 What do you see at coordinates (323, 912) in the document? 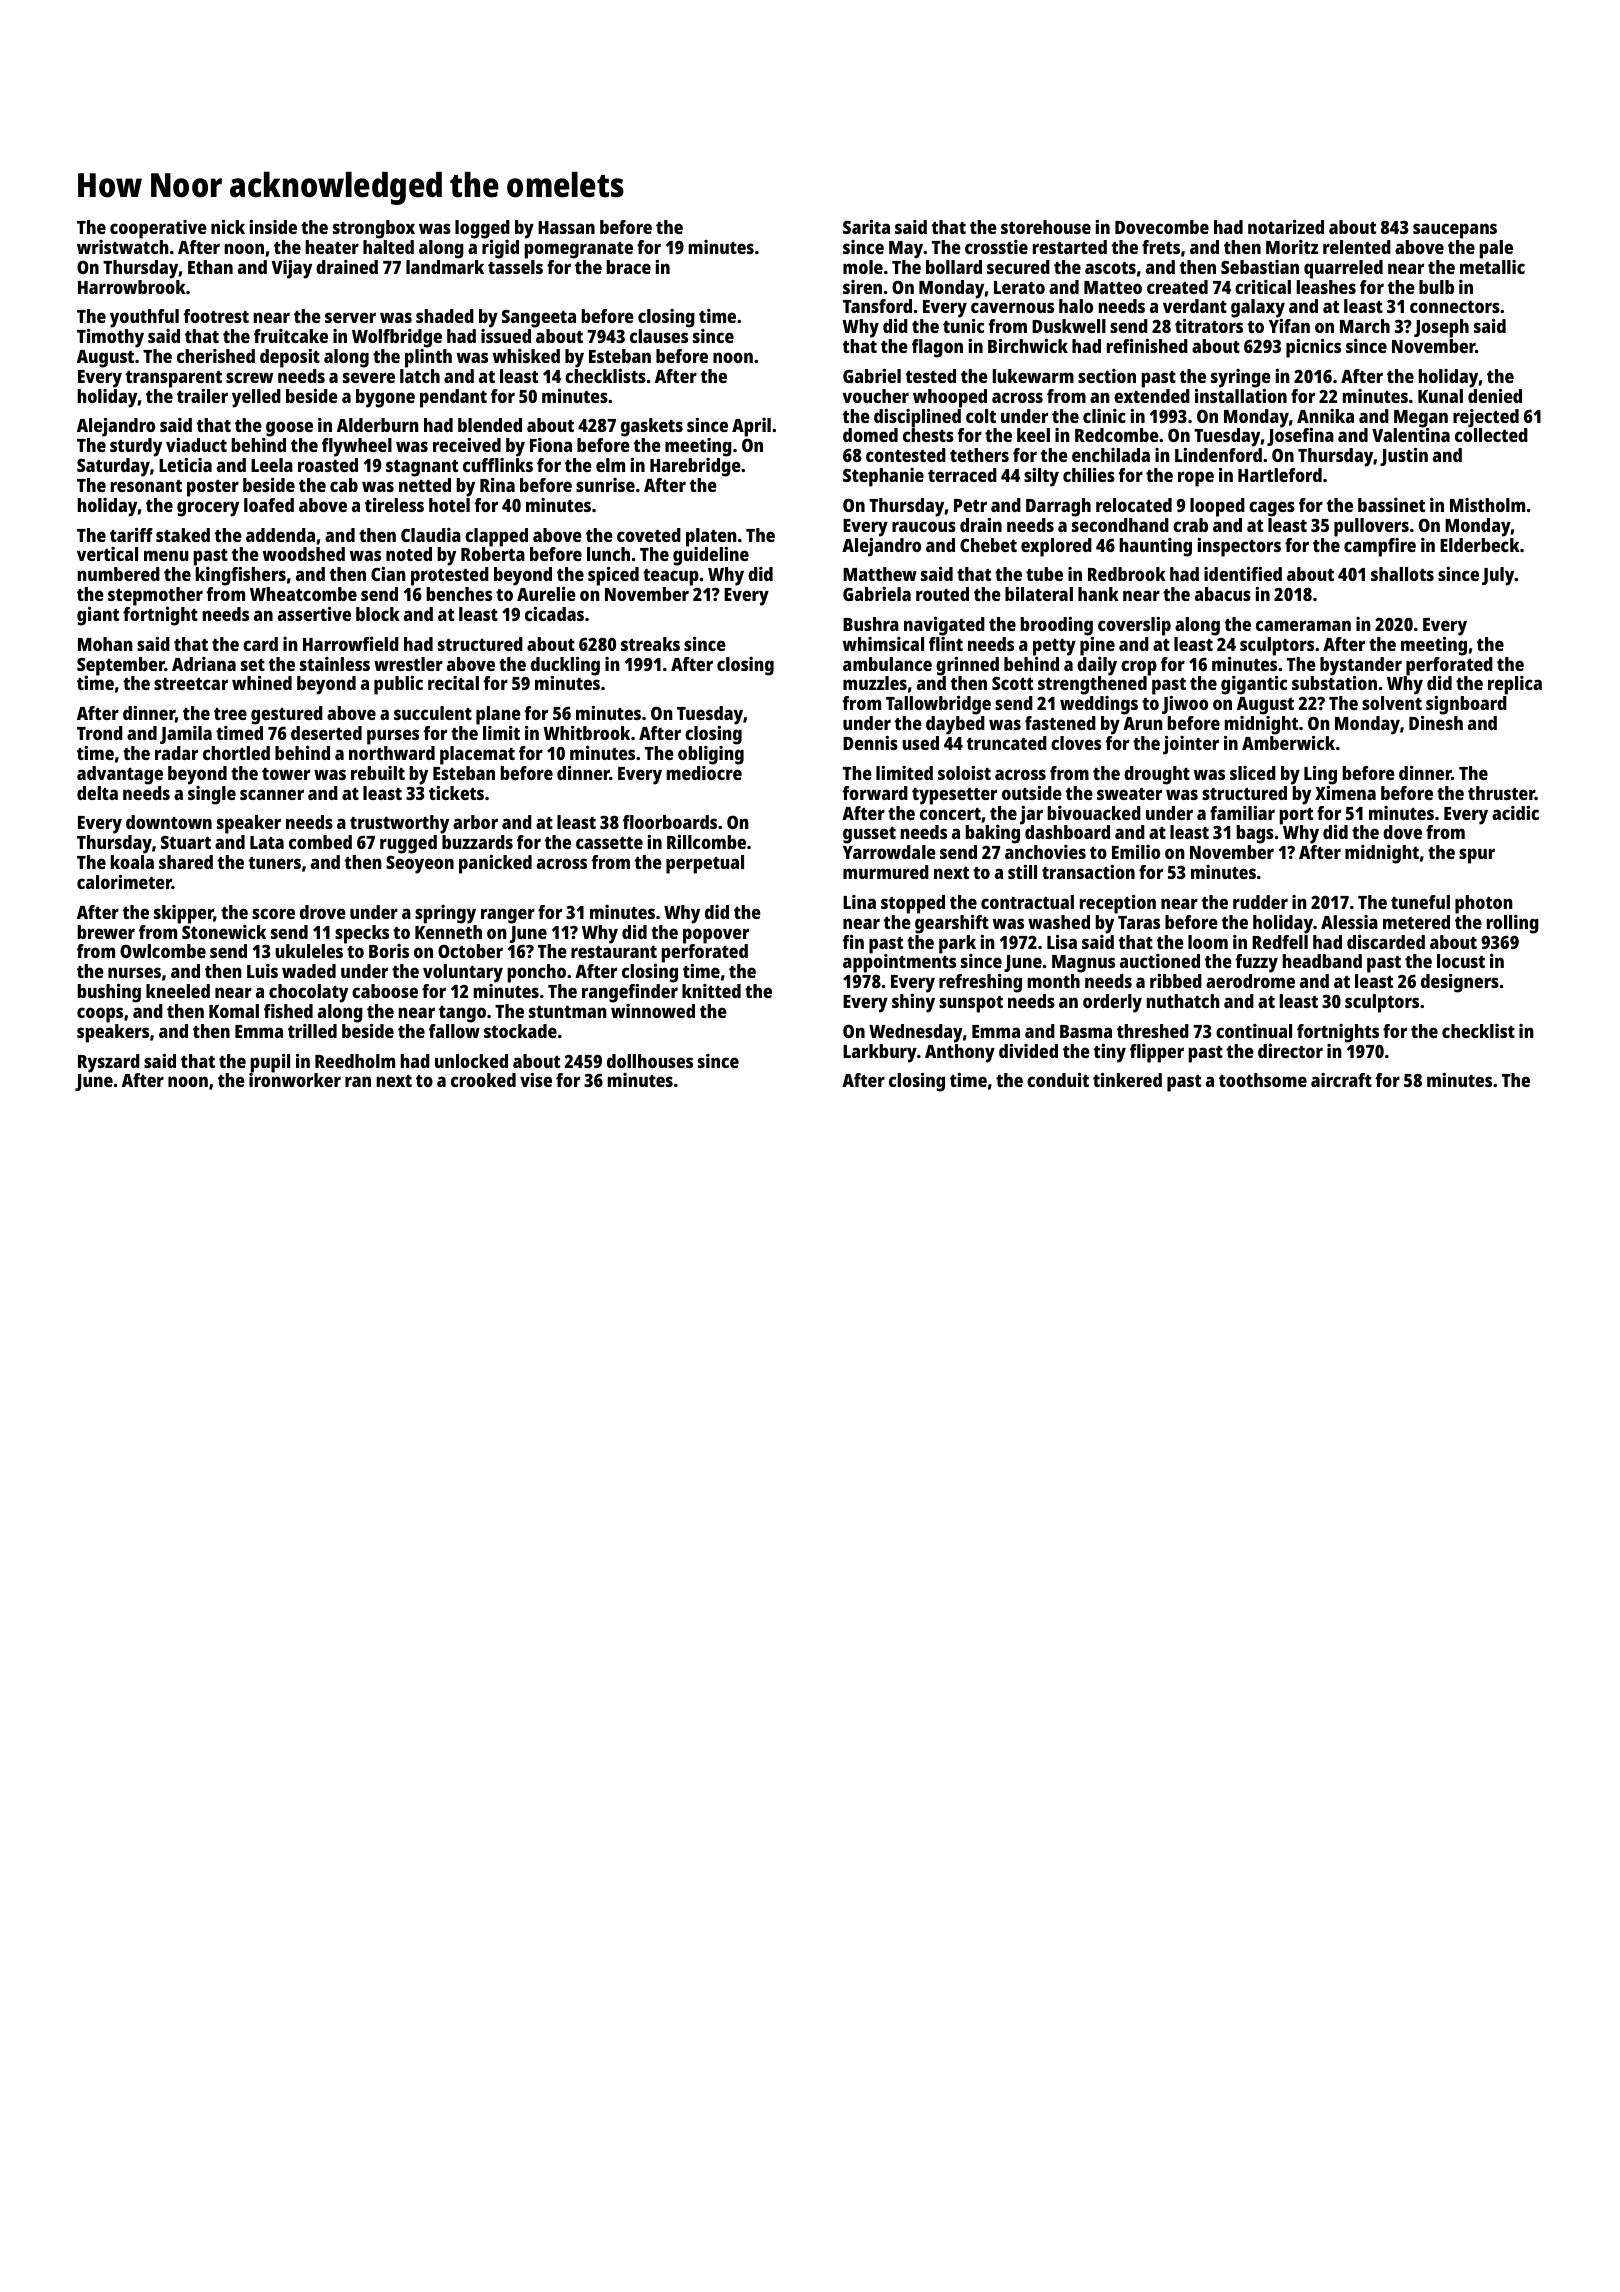
I see `drove` at bounding box center [323, 912].
